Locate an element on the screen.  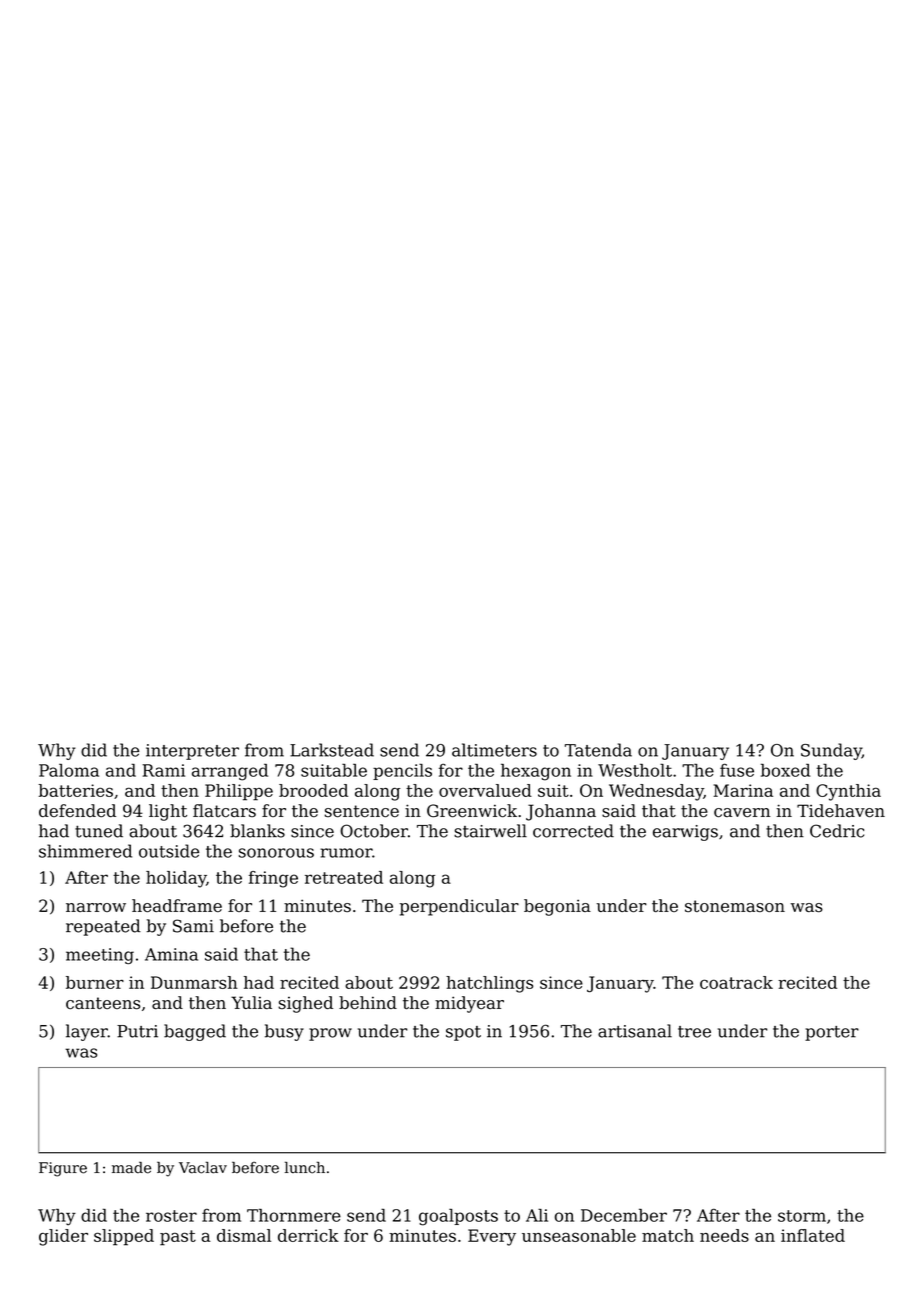
begonia is located at coordinates (557, 907).
